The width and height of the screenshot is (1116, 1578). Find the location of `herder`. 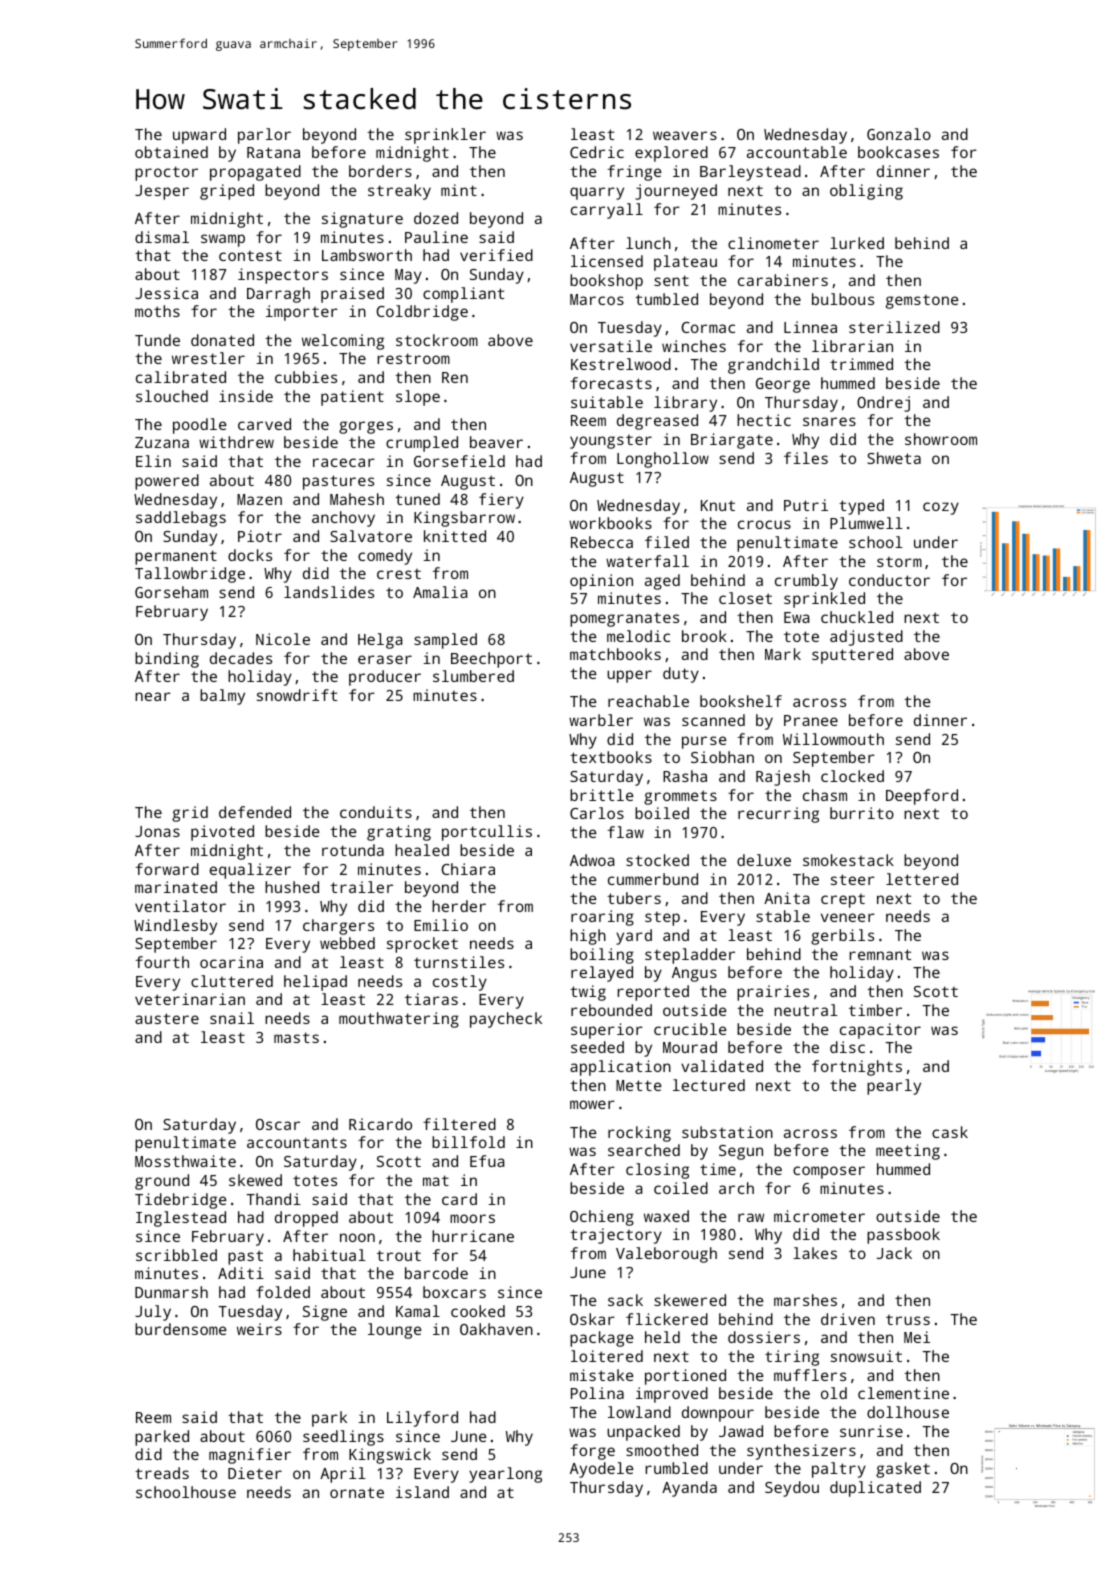

herder is located at coordinates (459, 906).
